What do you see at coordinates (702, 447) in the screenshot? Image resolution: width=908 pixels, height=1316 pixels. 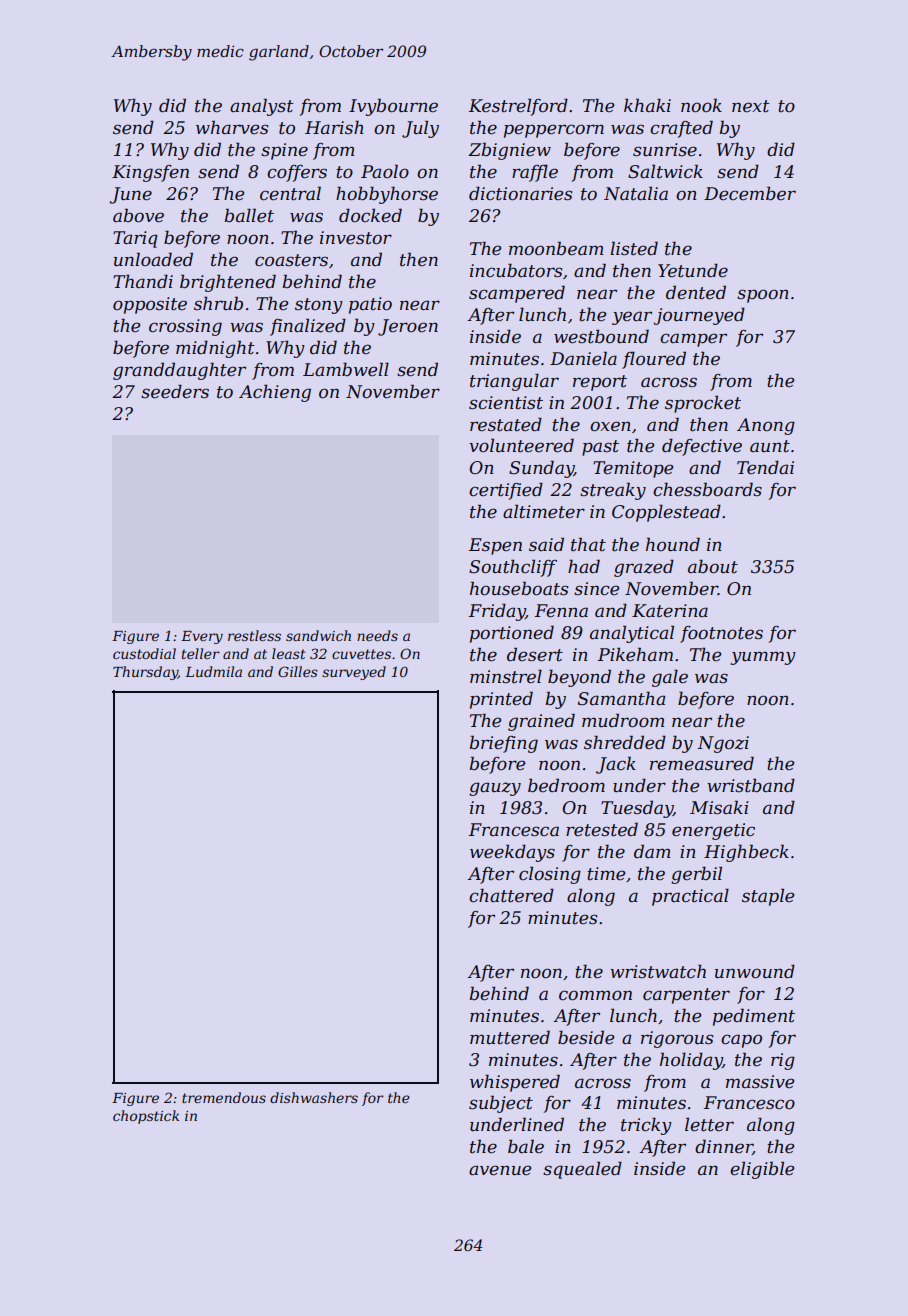 I see `defective` at bounding box center [702, 447].
